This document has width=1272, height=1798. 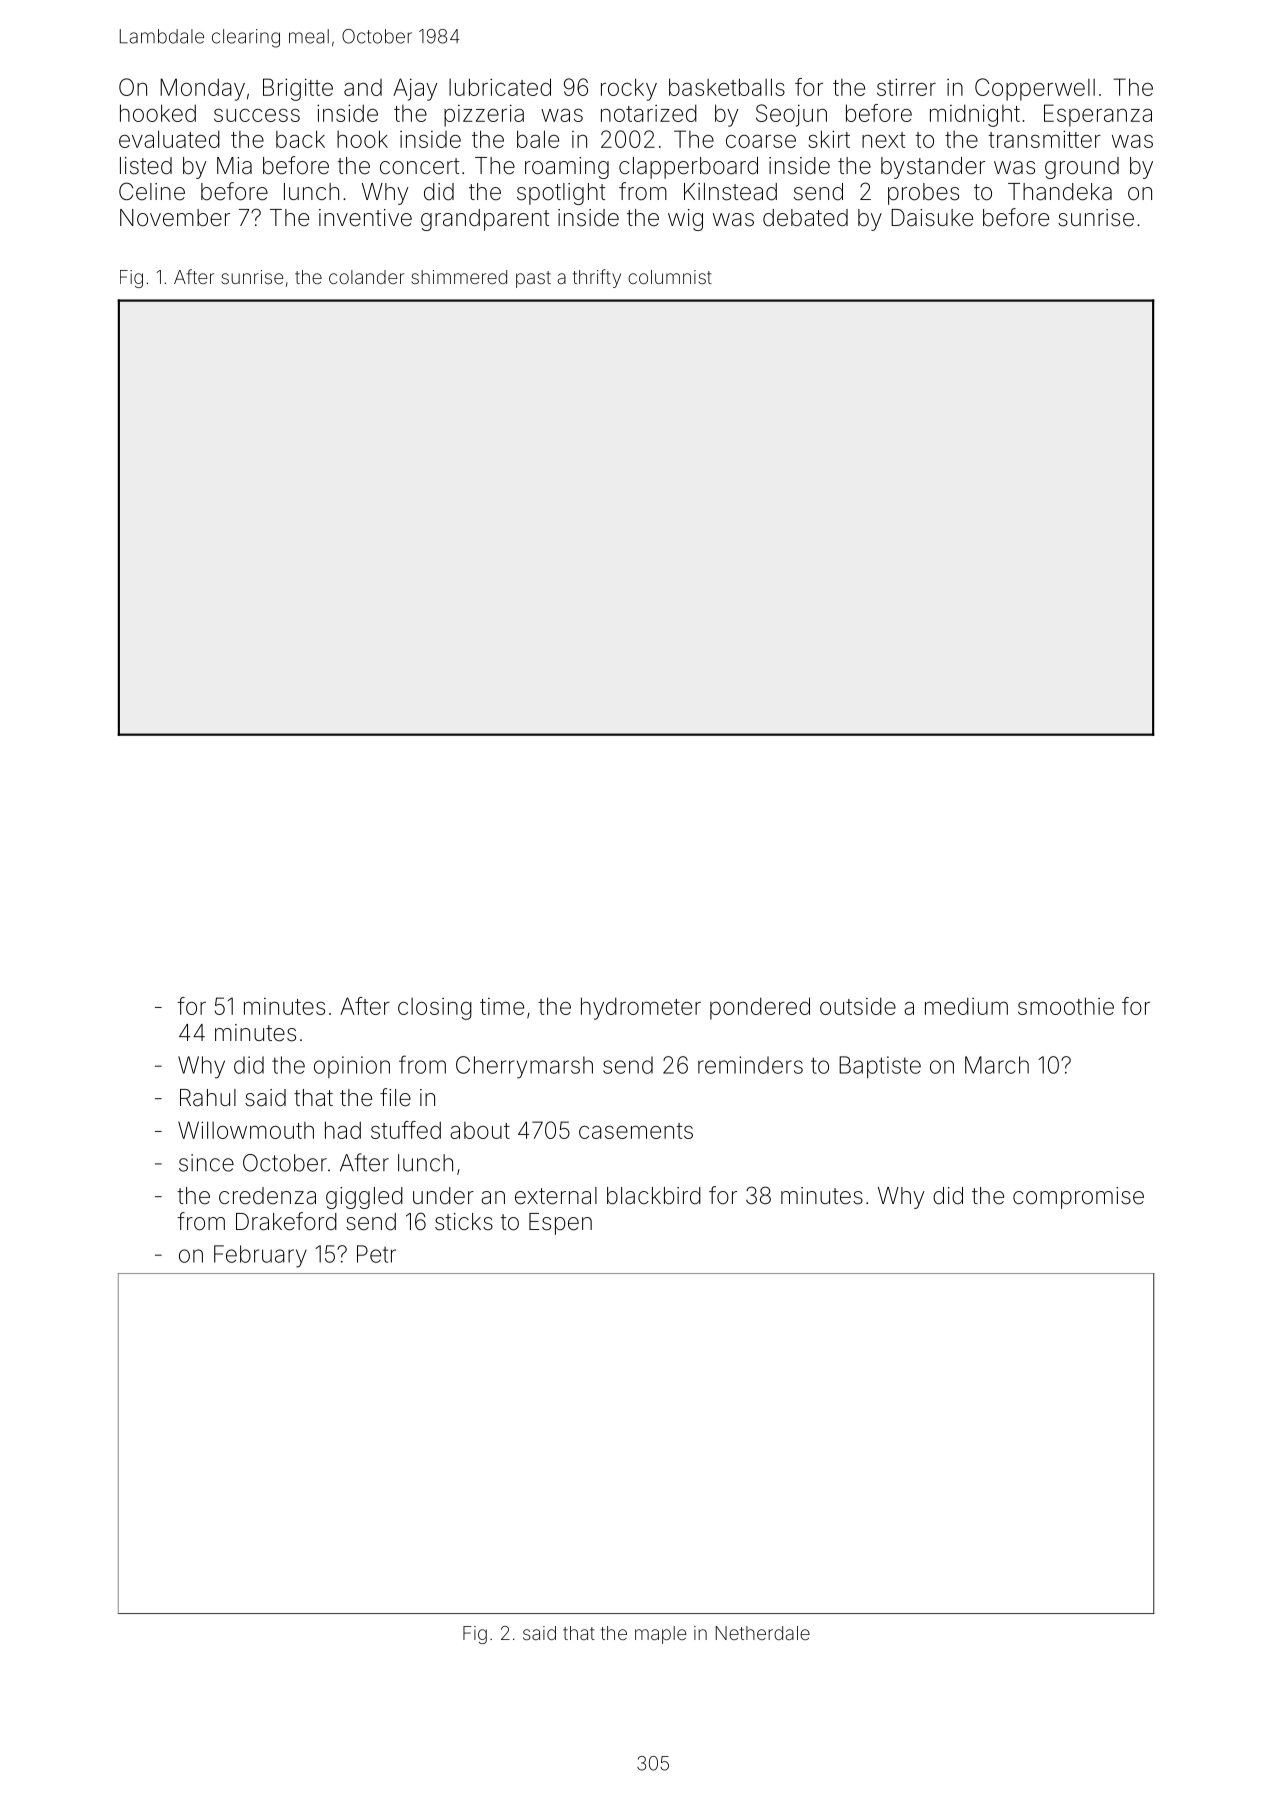 What do you see at coordinates (435, 1009) in the document?
I see `closing` at bounding box center [435, 1009].
